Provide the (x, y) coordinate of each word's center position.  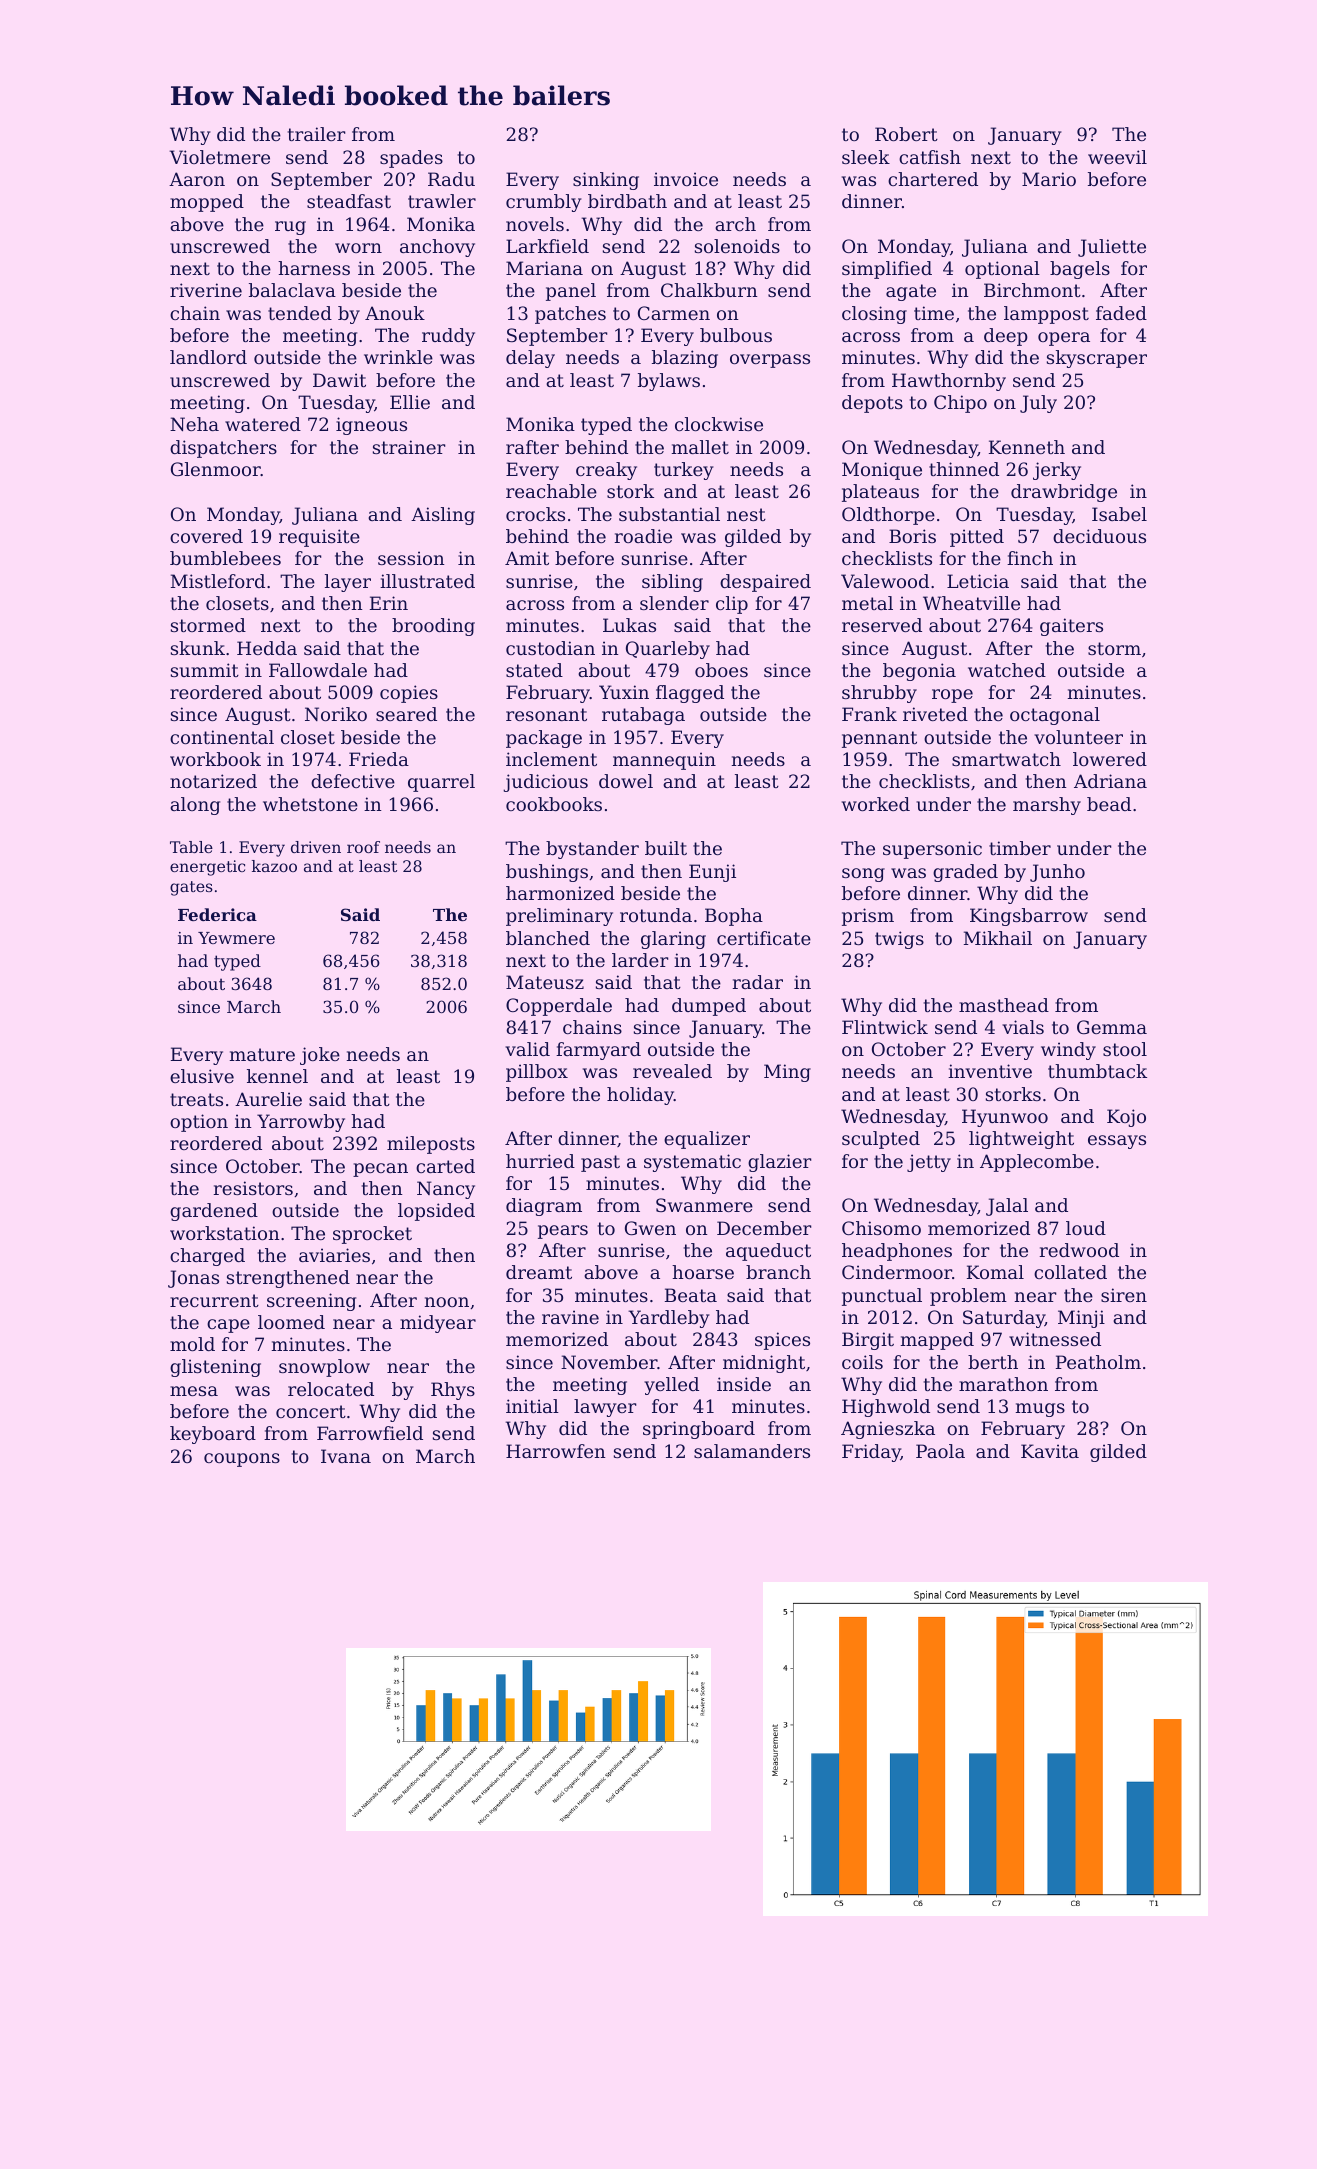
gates (191, 888)
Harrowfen (556, 1451)
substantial (669, 514)
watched (1007, 670)
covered (206, 536)
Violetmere (219, 157)
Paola (940, 1451)
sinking (606, 181)
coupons (242, 1460)
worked (876, 804)
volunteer (1078, 737)
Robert (906, 134)
